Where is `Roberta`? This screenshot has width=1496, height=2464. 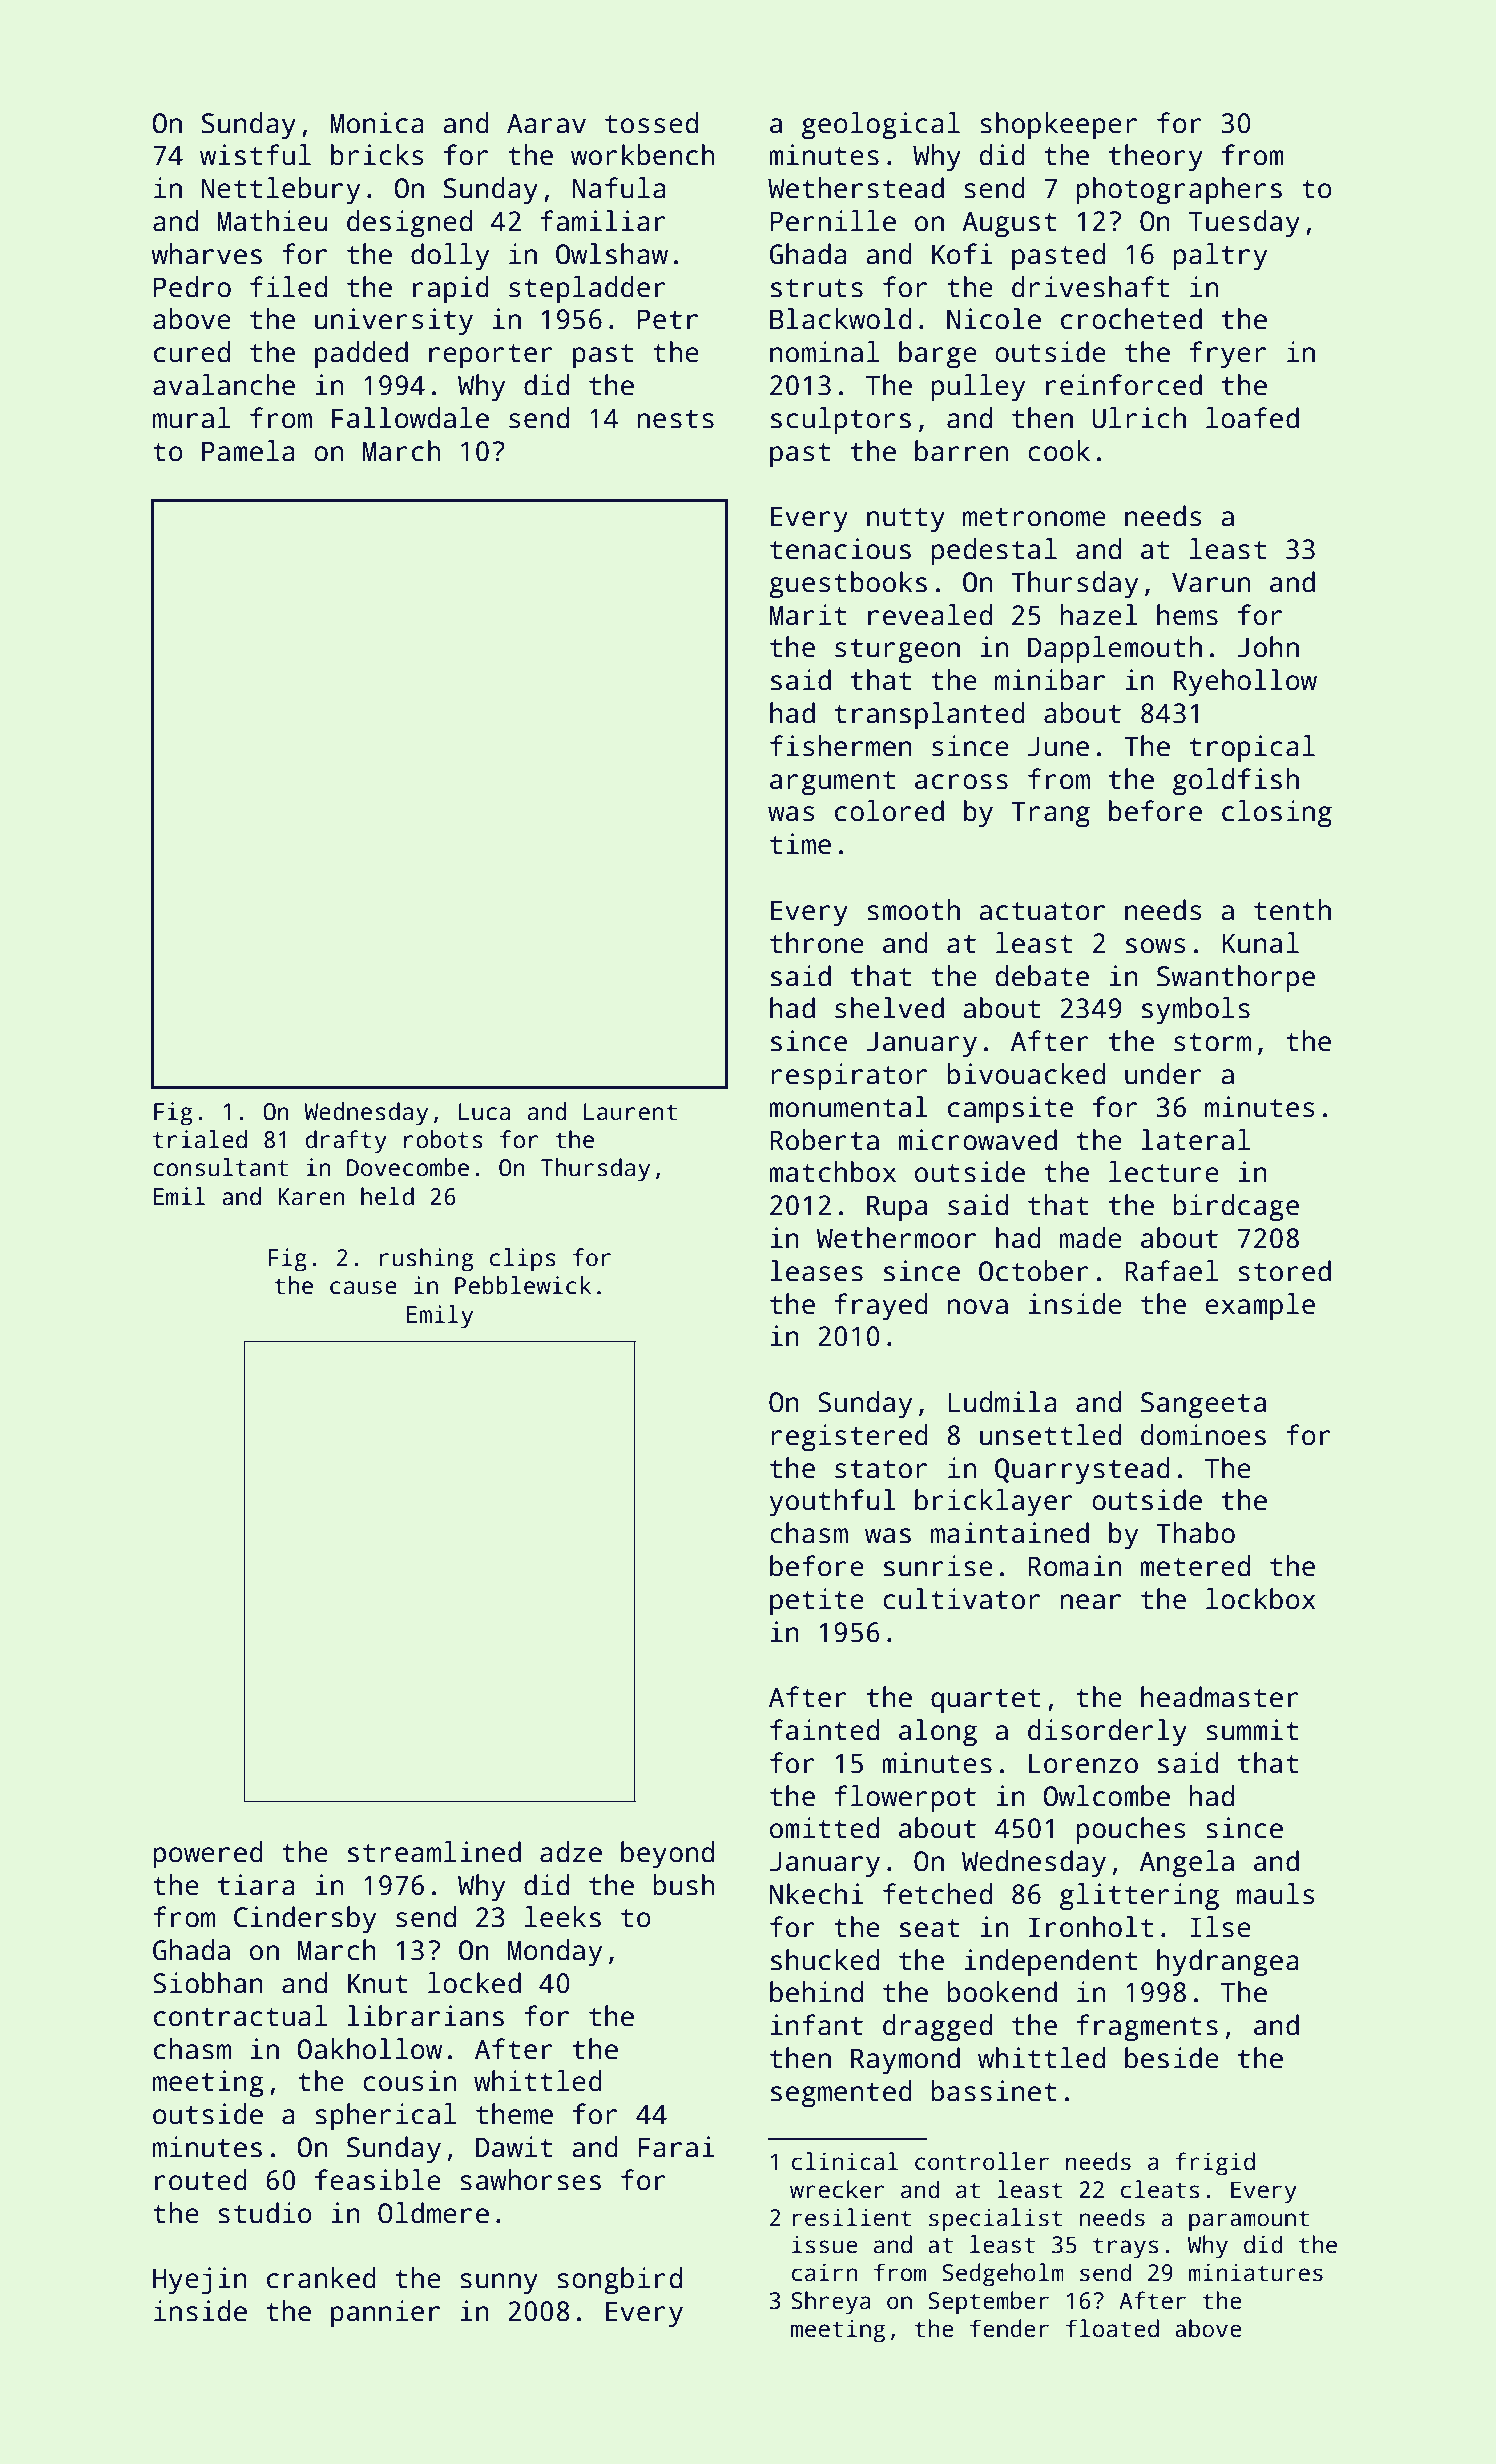
Roberta is located at coordinates (825, 1140).
